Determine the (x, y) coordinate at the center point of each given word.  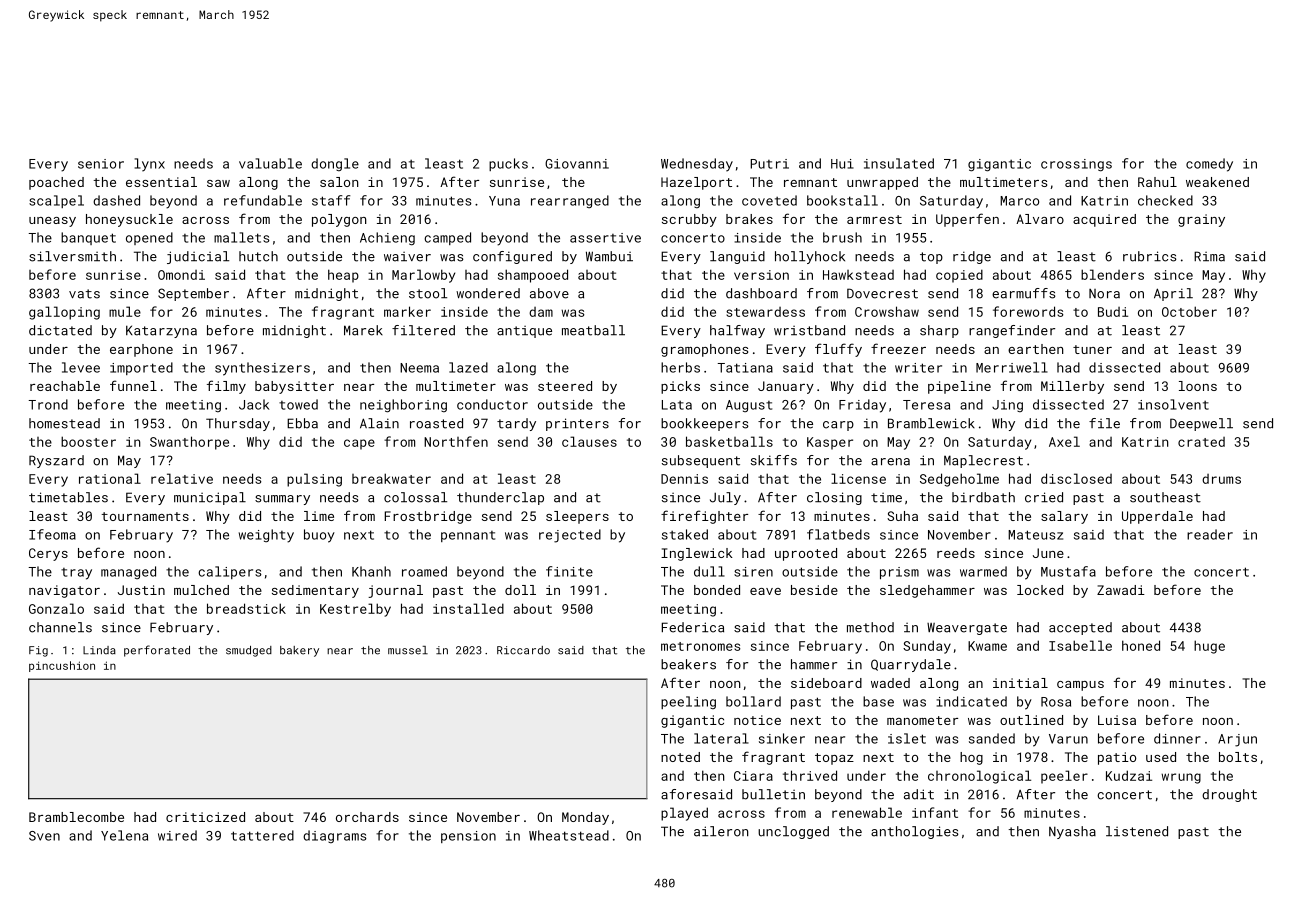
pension (468, 837)
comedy (1209, 165)
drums (1221, 479)
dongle (335, 164)
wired (177, 835)
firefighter (704, 517)
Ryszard (56, 461)
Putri (770, 164)
